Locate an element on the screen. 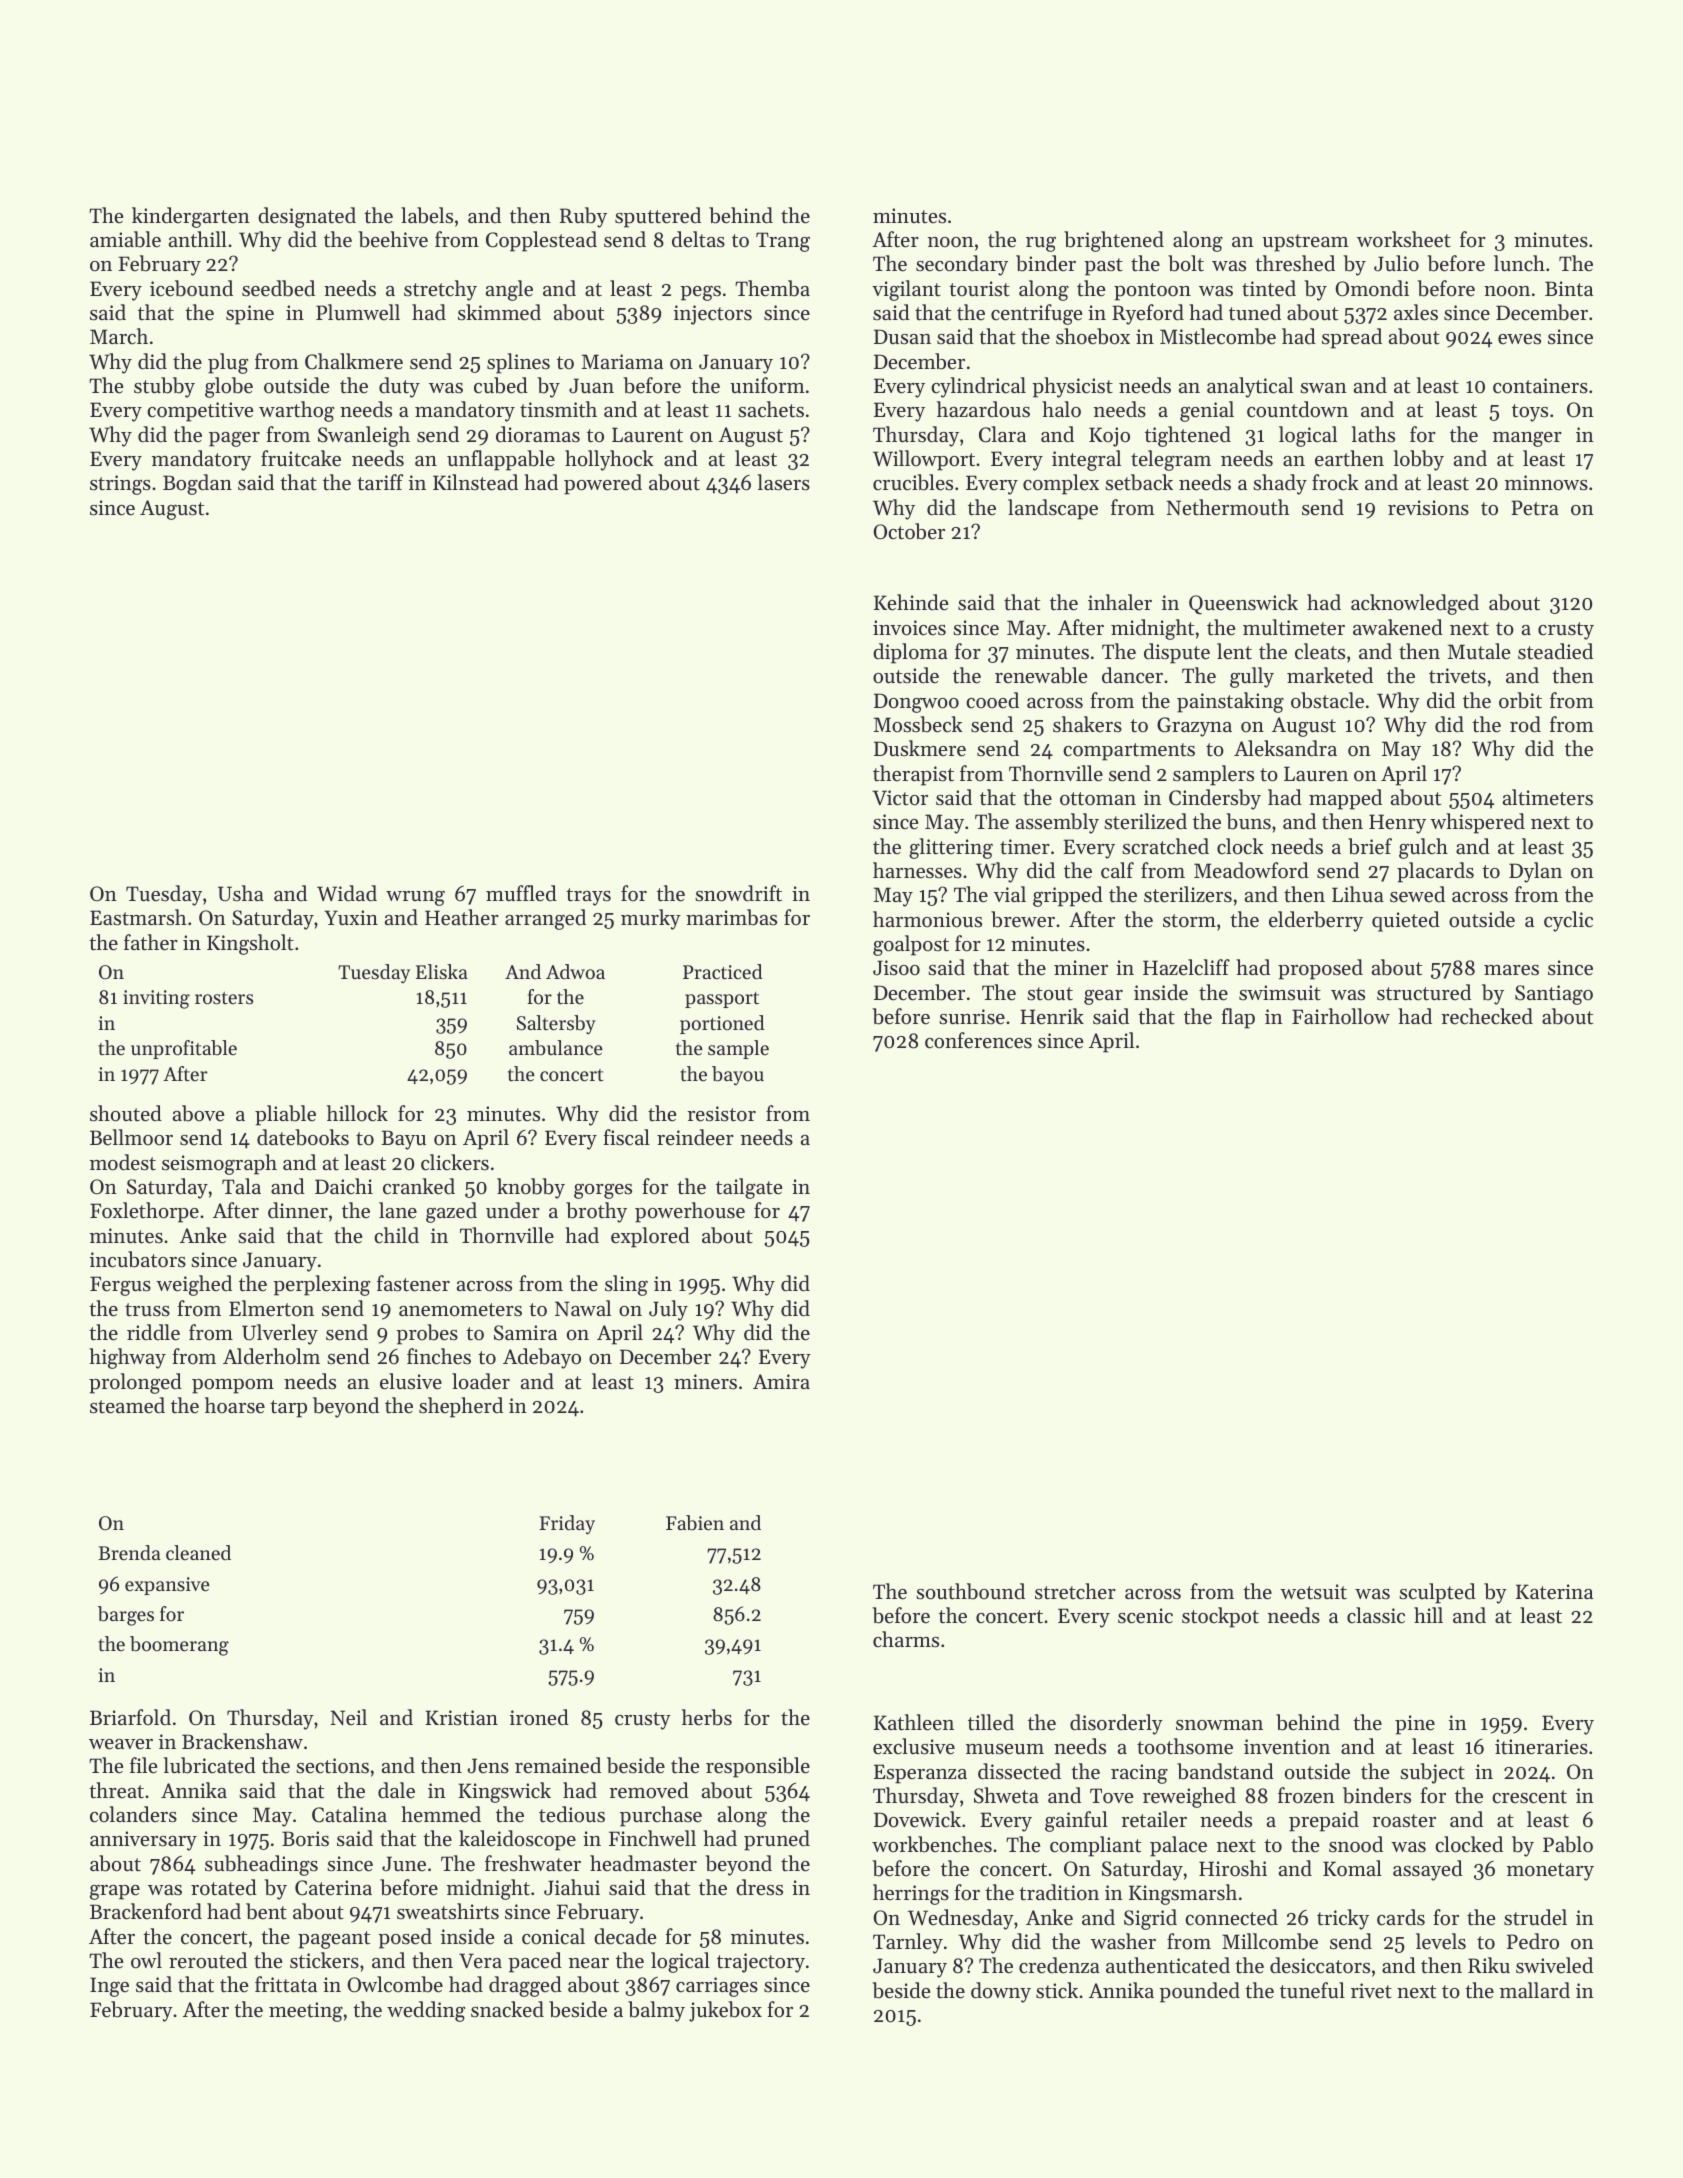 This screenshot has width=1683, height=2178. expansive is located at coordinates (167, 1586).
